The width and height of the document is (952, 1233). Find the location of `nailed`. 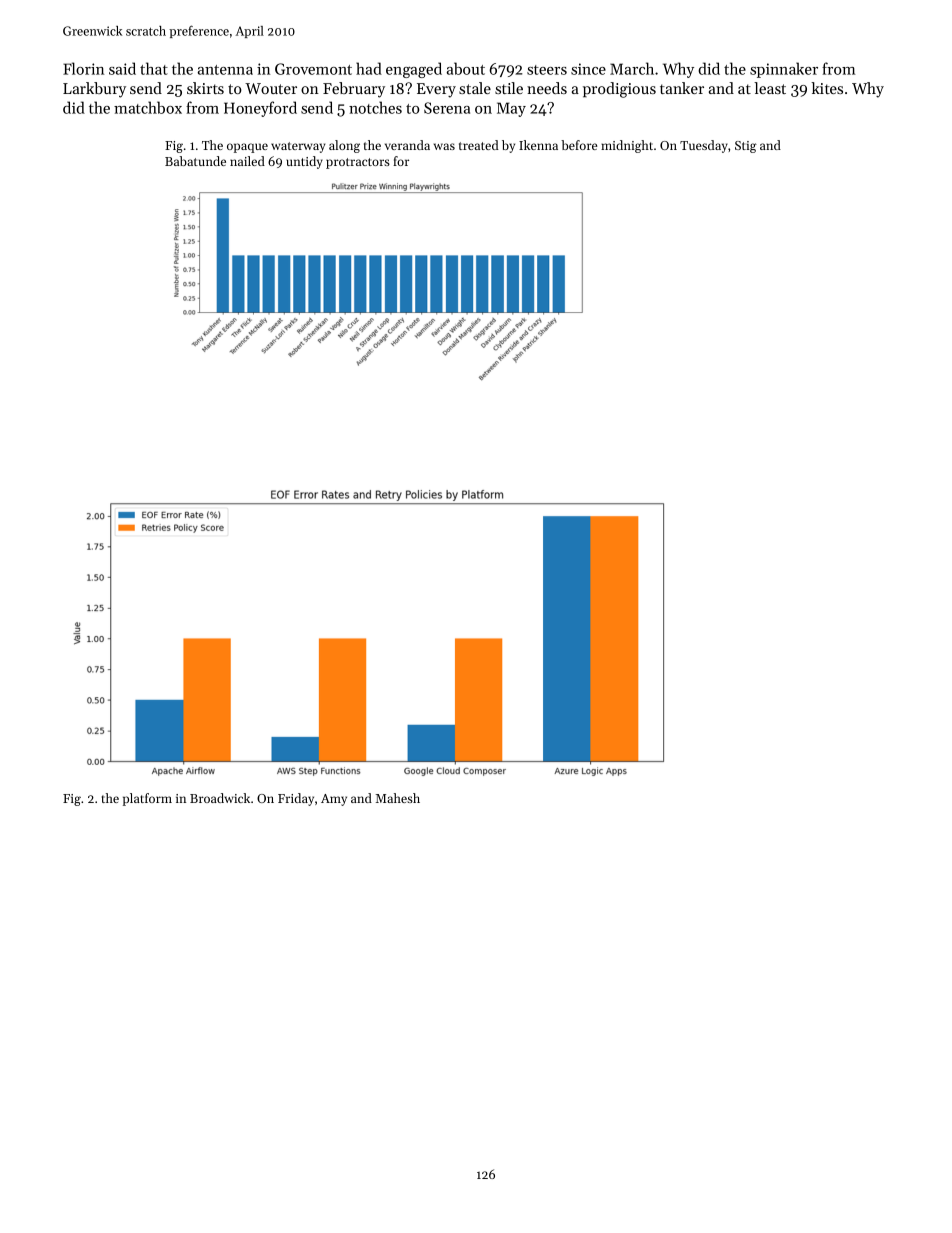

nailed is located at coordinates (247, 161).
